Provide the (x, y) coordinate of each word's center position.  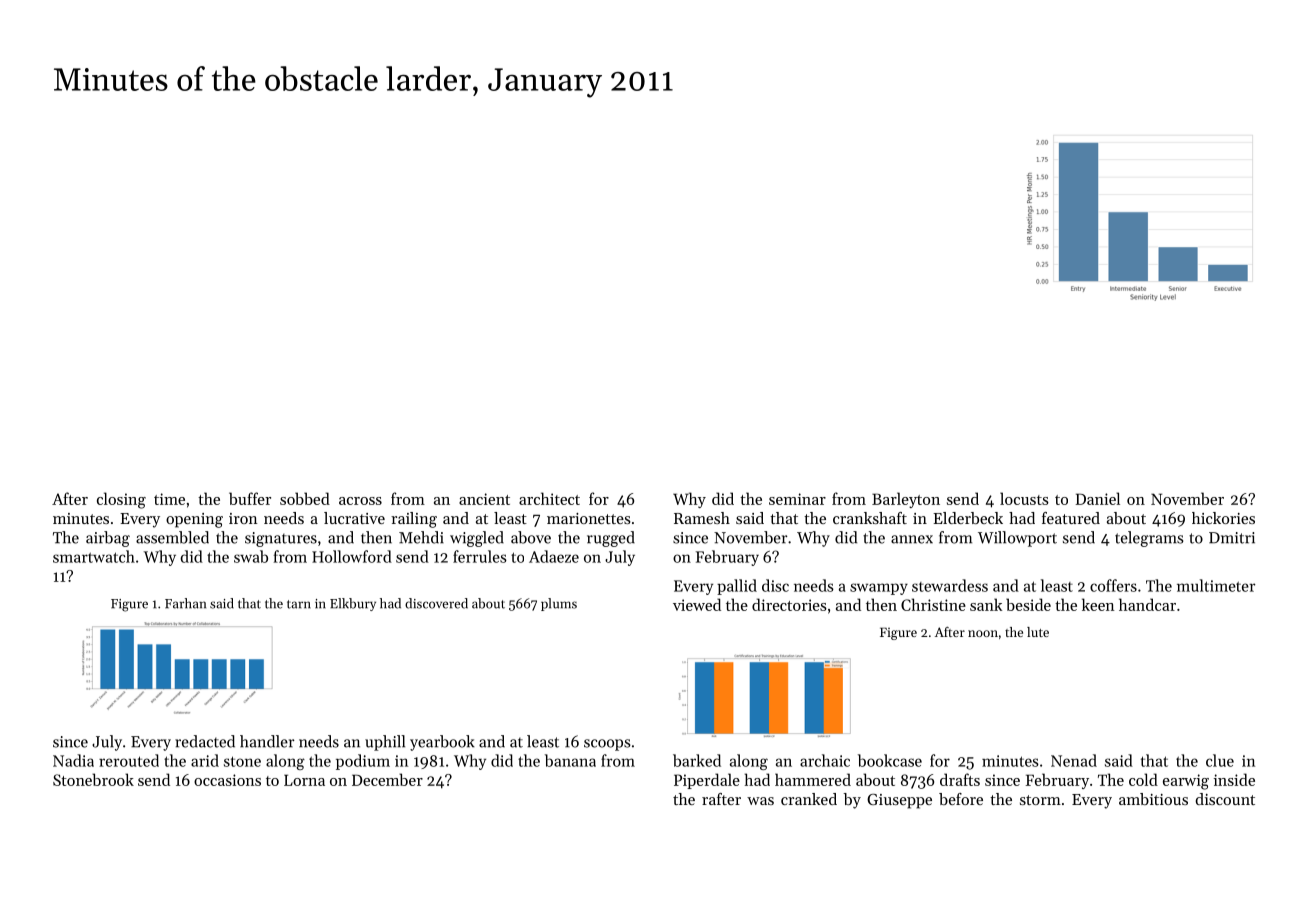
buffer (250, 498)
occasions (227, 780)
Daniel (1098, 498)
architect (549, 498)
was (760, 801)
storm (1040, 800)
